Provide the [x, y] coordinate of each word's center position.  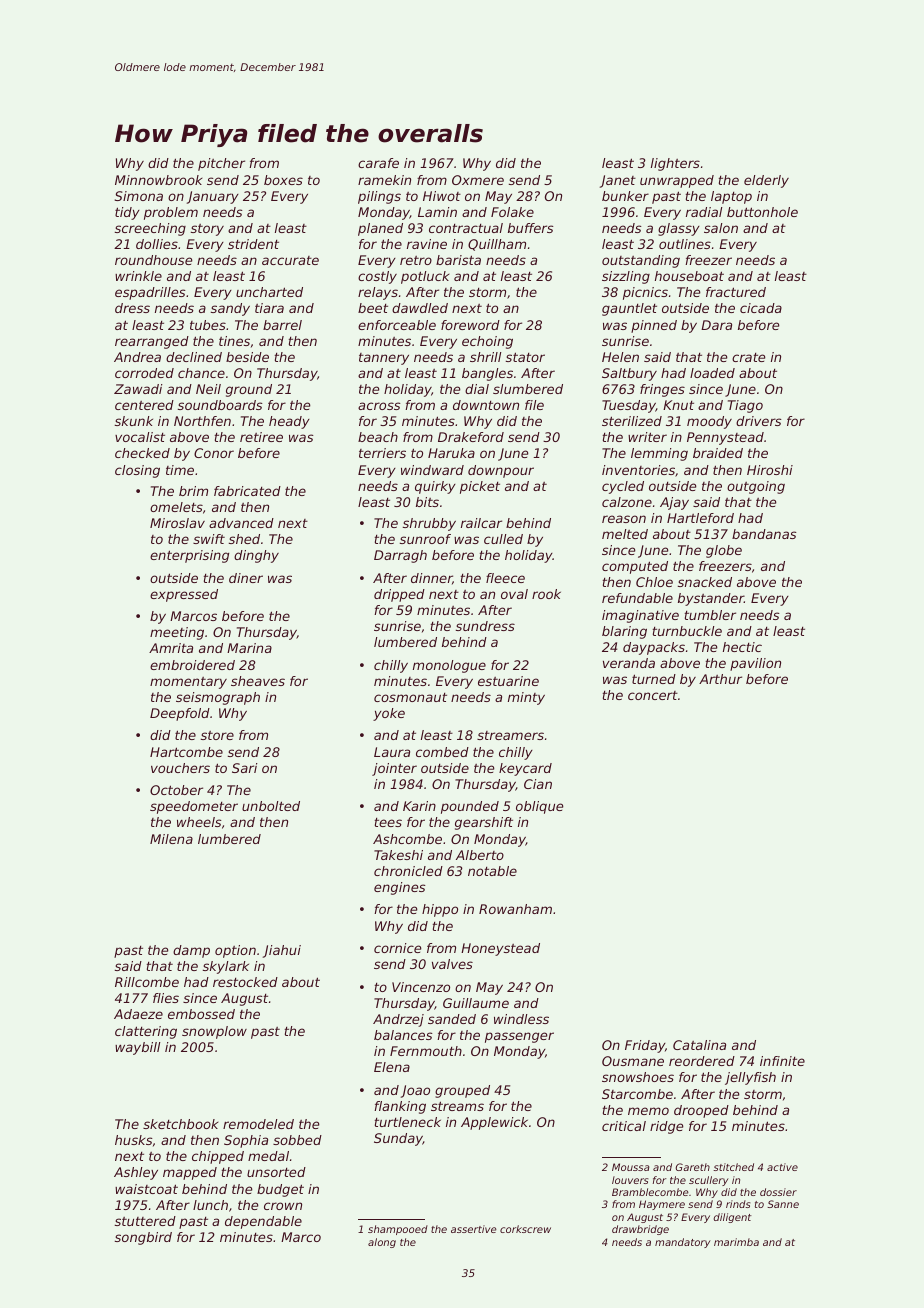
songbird [143, 1238]
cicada [761, 308]
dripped [399, 595]
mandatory [683, 1243]
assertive [474, 1229]
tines [234, 341]
